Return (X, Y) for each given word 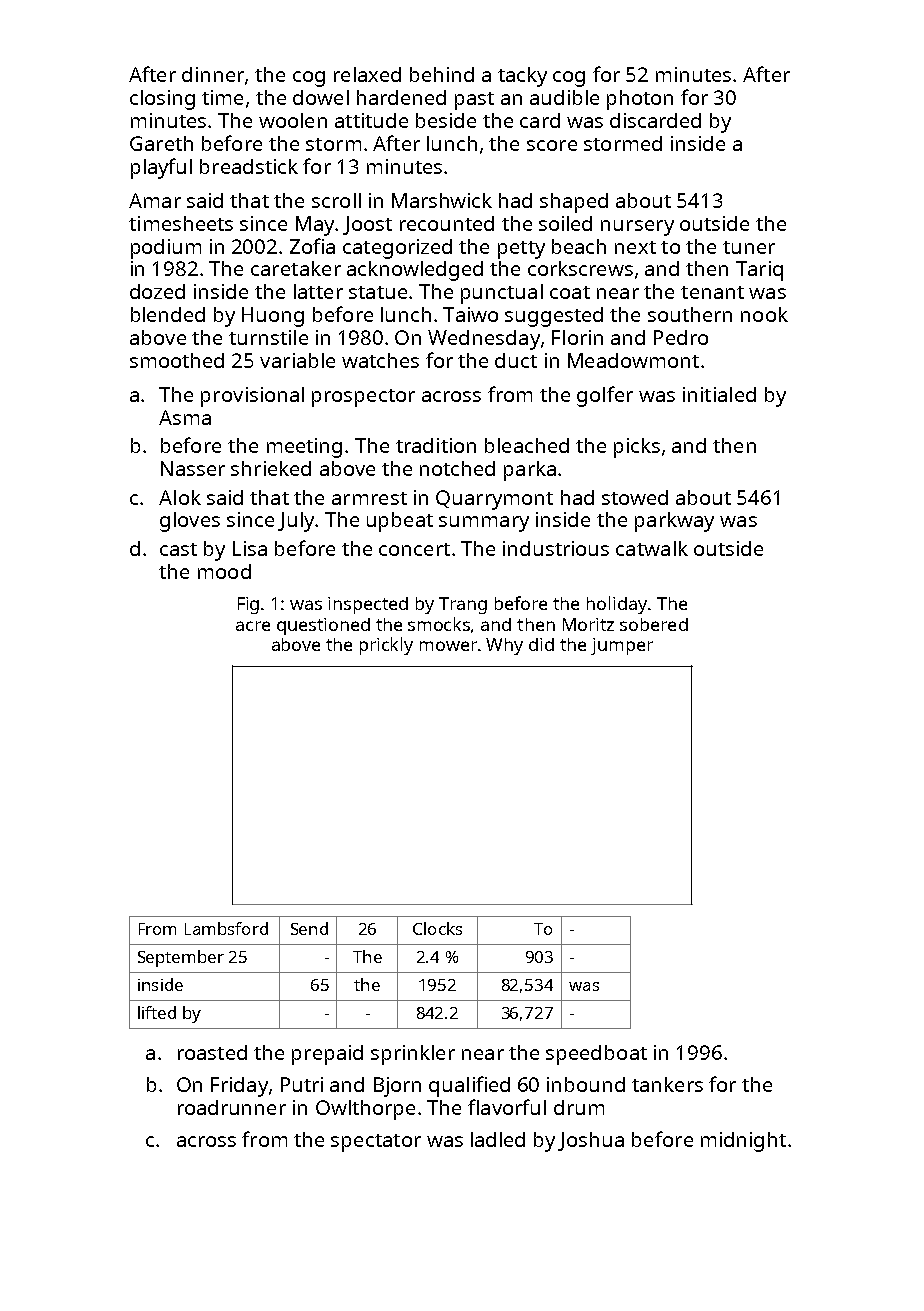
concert (414, 549)
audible (564, 97)
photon (640, 100)
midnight (743, 1142)
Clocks (437, 928)
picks (637, 448)
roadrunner (232, 1107)
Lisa (250, 548)
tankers (667, 1084)
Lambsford (226, 928)
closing (162, 100)
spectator (376, 1143)
